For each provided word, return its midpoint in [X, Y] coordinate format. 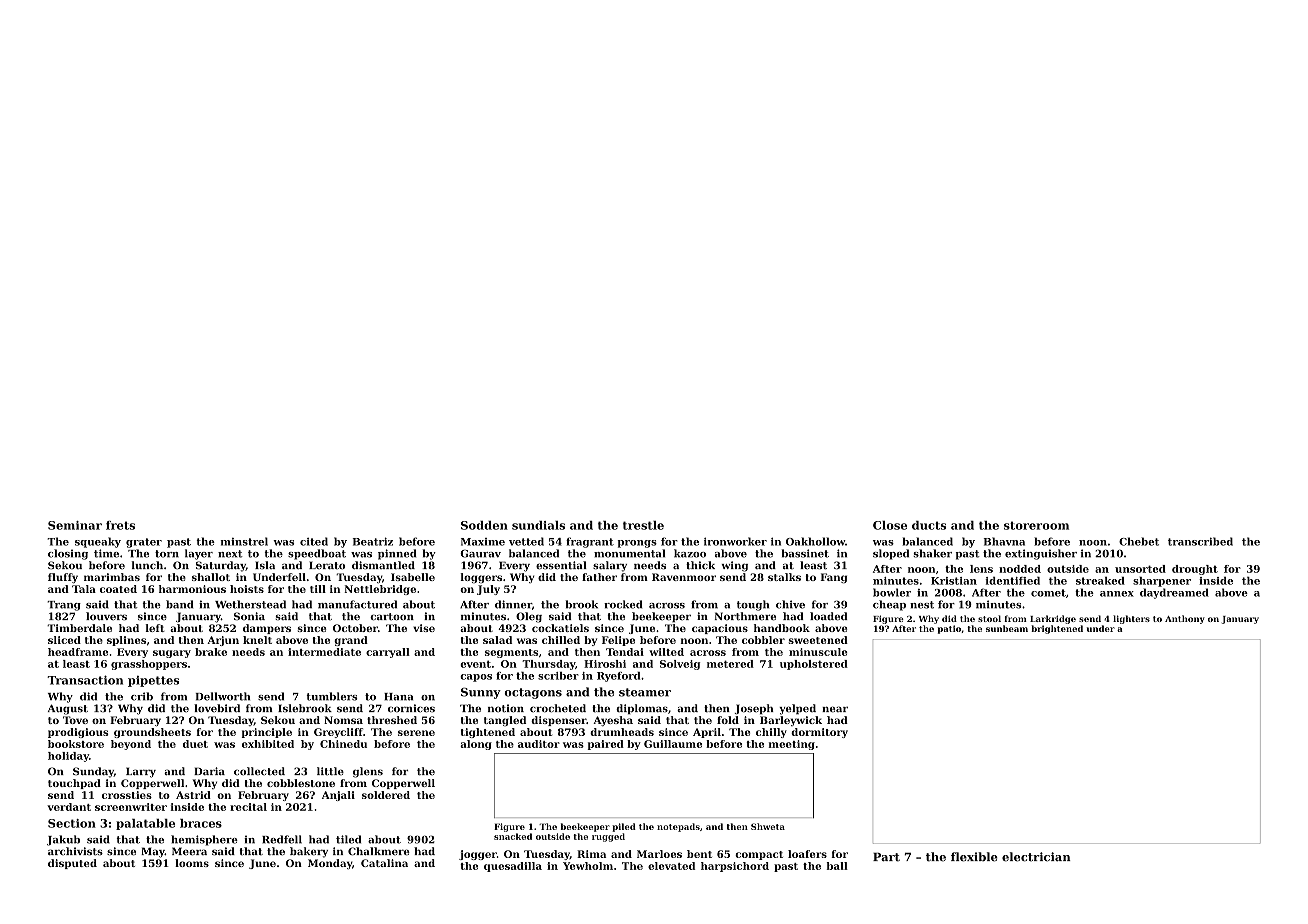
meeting [792, 745]
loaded [828, 616]
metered [730, 664]
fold [728, 720]
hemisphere [204, 840]
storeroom [1036, 525]
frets [120, 525]
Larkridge [1053, 619]
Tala [84, 589]
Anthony [1185, 619]
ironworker [735, 541]
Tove [75, 720]
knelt [257, 640]
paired [606, 745]
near [835, 709]
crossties [127, 795]
